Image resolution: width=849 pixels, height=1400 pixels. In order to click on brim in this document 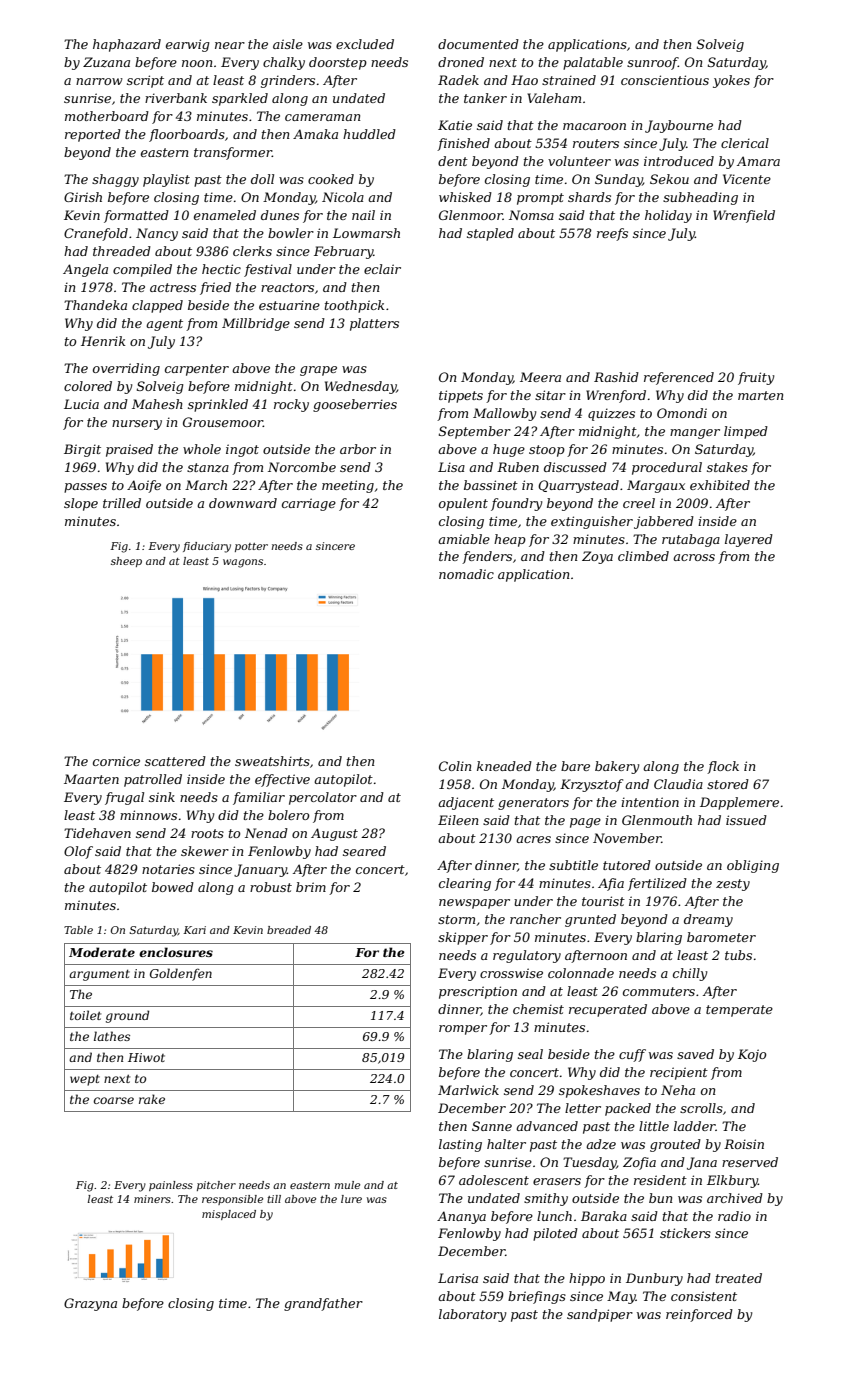, I will do `click(311, 887)`.
